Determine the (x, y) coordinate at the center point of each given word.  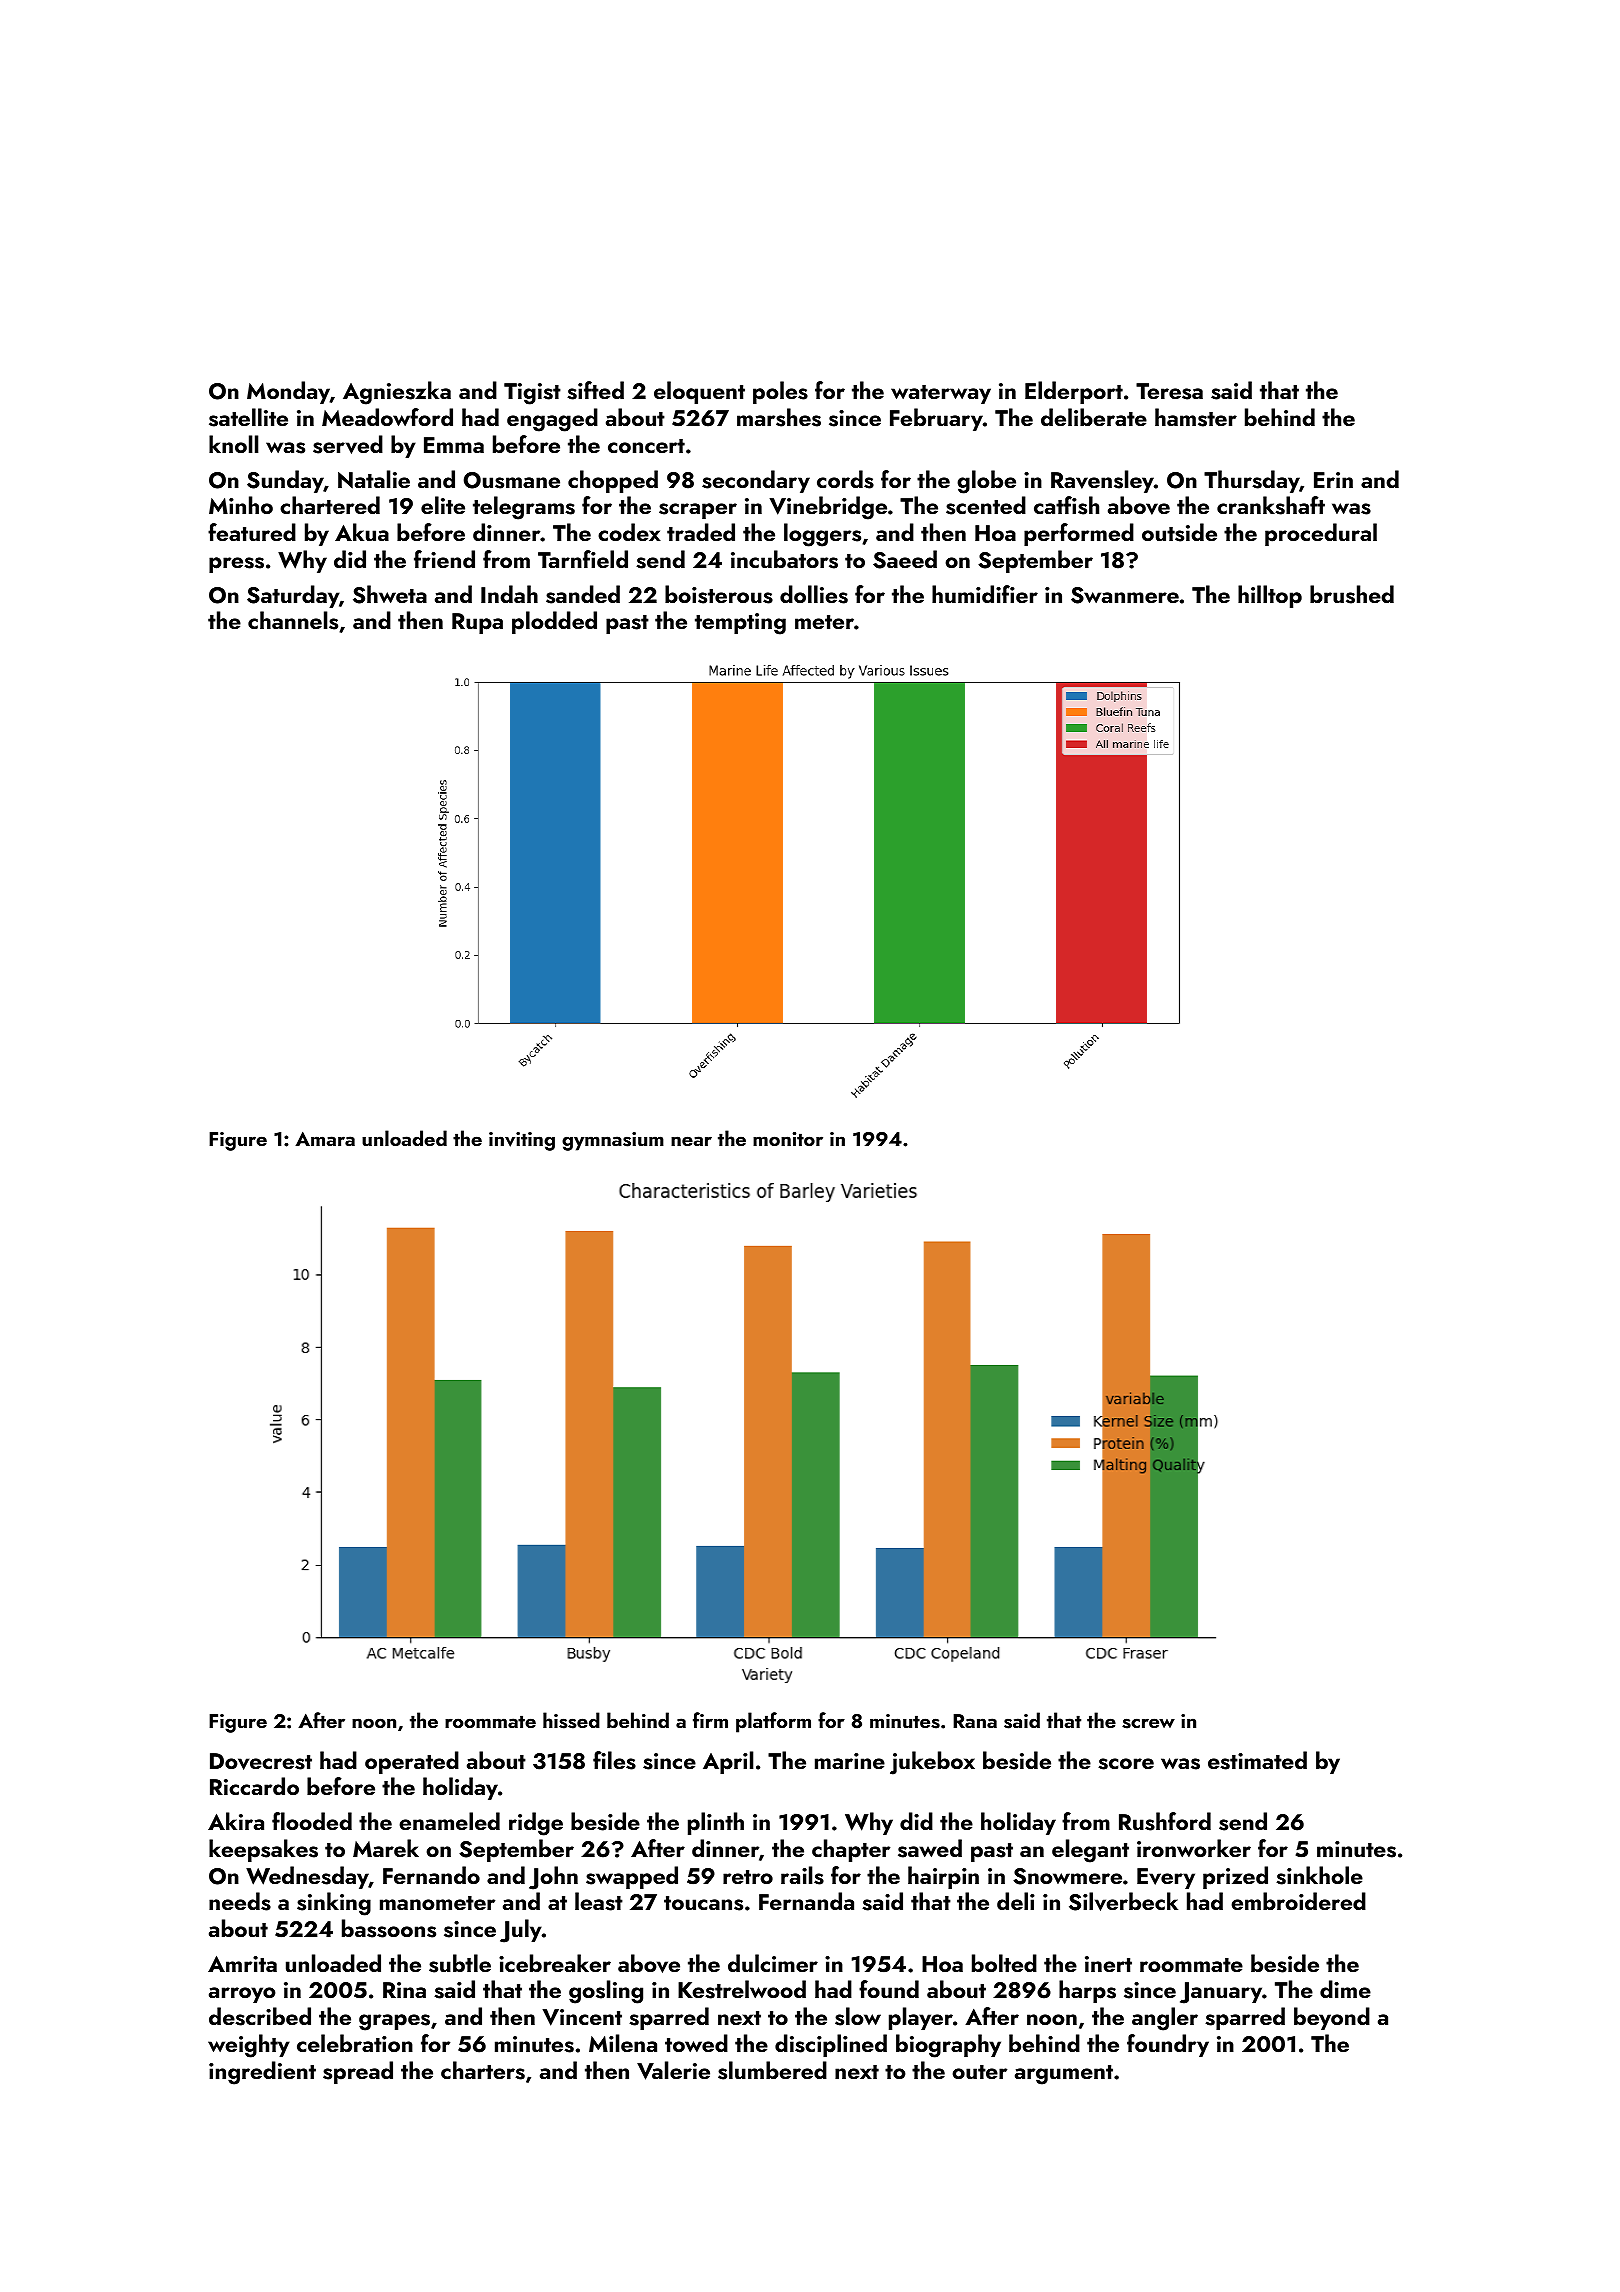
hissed (571, 1720)
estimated (1257, 1760)
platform (773, 1722)
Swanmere (1125, 595)
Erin (1333, 480)
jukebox (932, 1763)
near (691, 1141)
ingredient (262, 2073)
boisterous (719, 594)
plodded (554, 622)
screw (1148, 1723)
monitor (788, 1139)
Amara (325, 1139)
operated (412, 1762)
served (348, 444)
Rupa (477, 623)
